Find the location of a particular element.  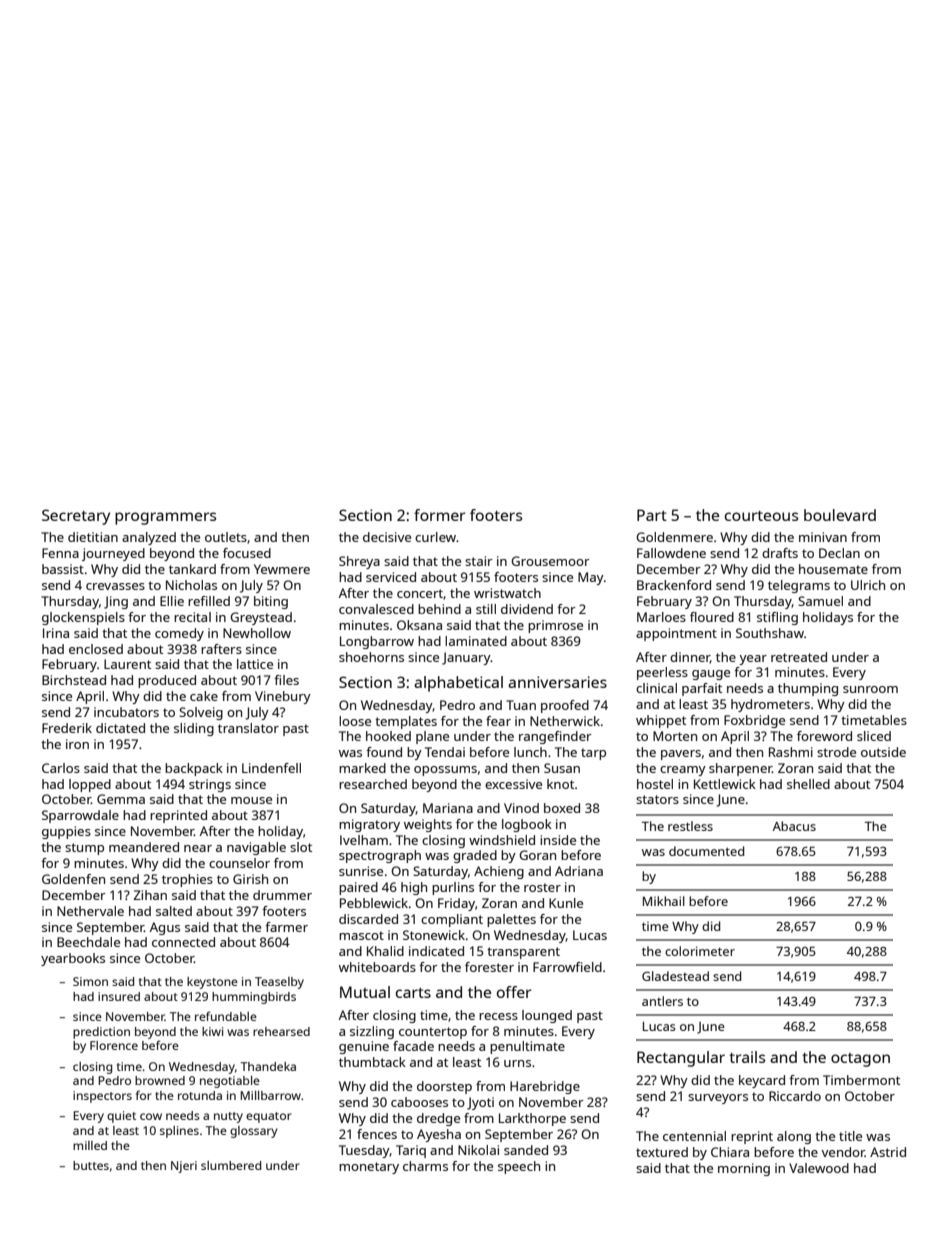

programmers is located at coordinates (165, 518).
